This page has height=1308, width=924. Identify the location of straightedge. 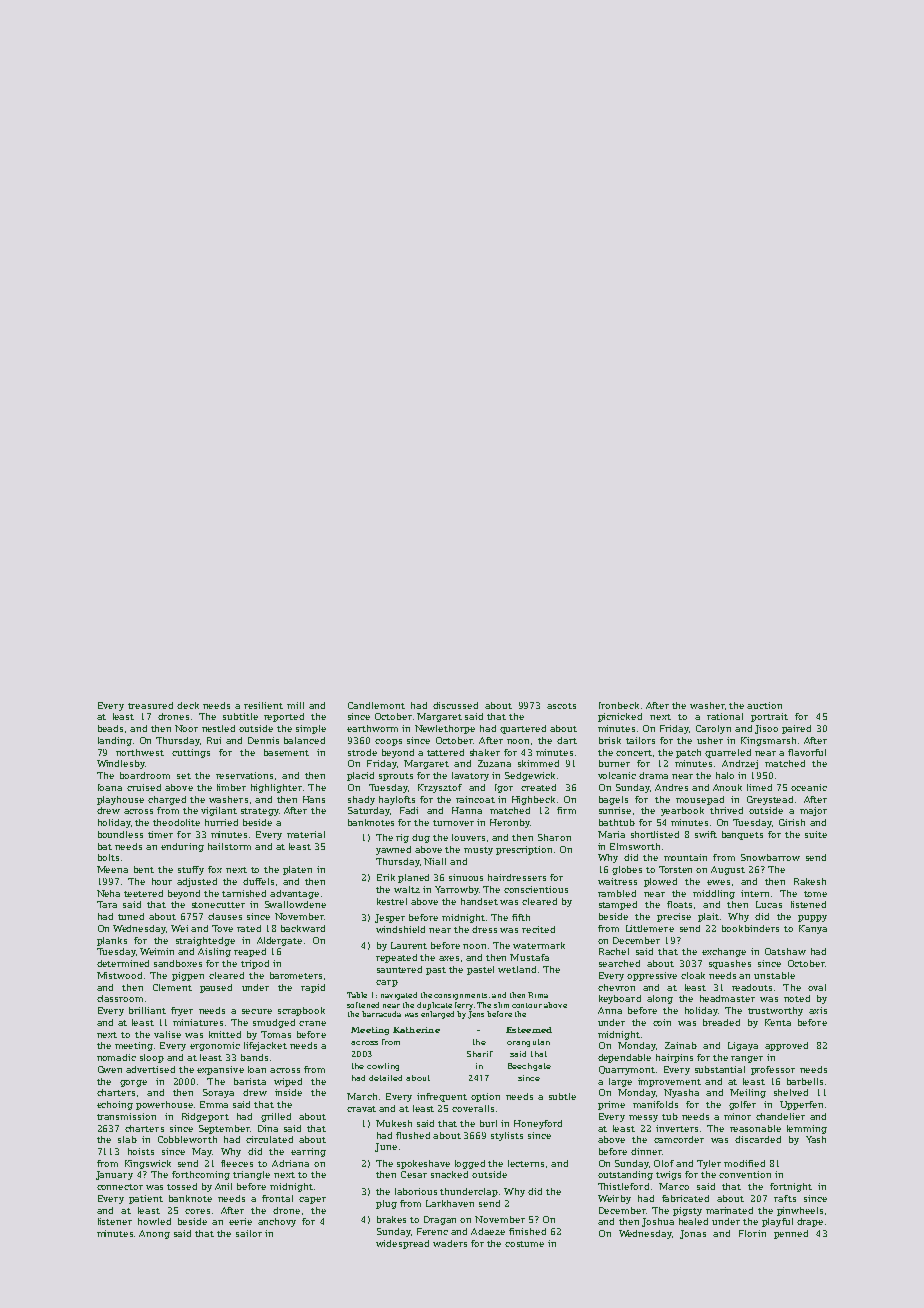
(205, 941).
